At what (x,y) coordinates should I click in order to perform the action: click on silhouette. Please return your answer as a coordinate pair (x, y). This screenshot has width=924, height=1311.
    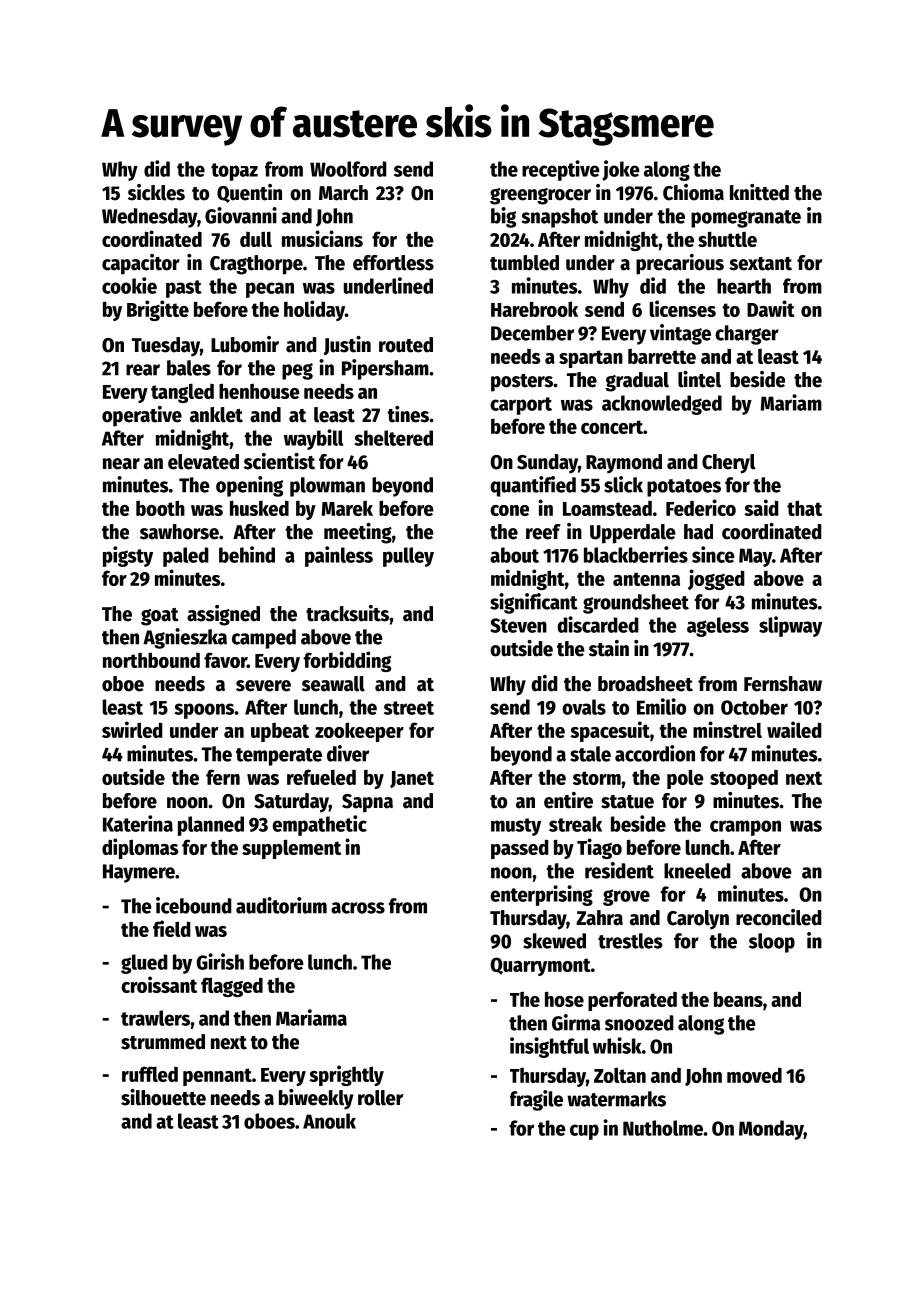
    Looking at the image, I should click on (163, 1097).
